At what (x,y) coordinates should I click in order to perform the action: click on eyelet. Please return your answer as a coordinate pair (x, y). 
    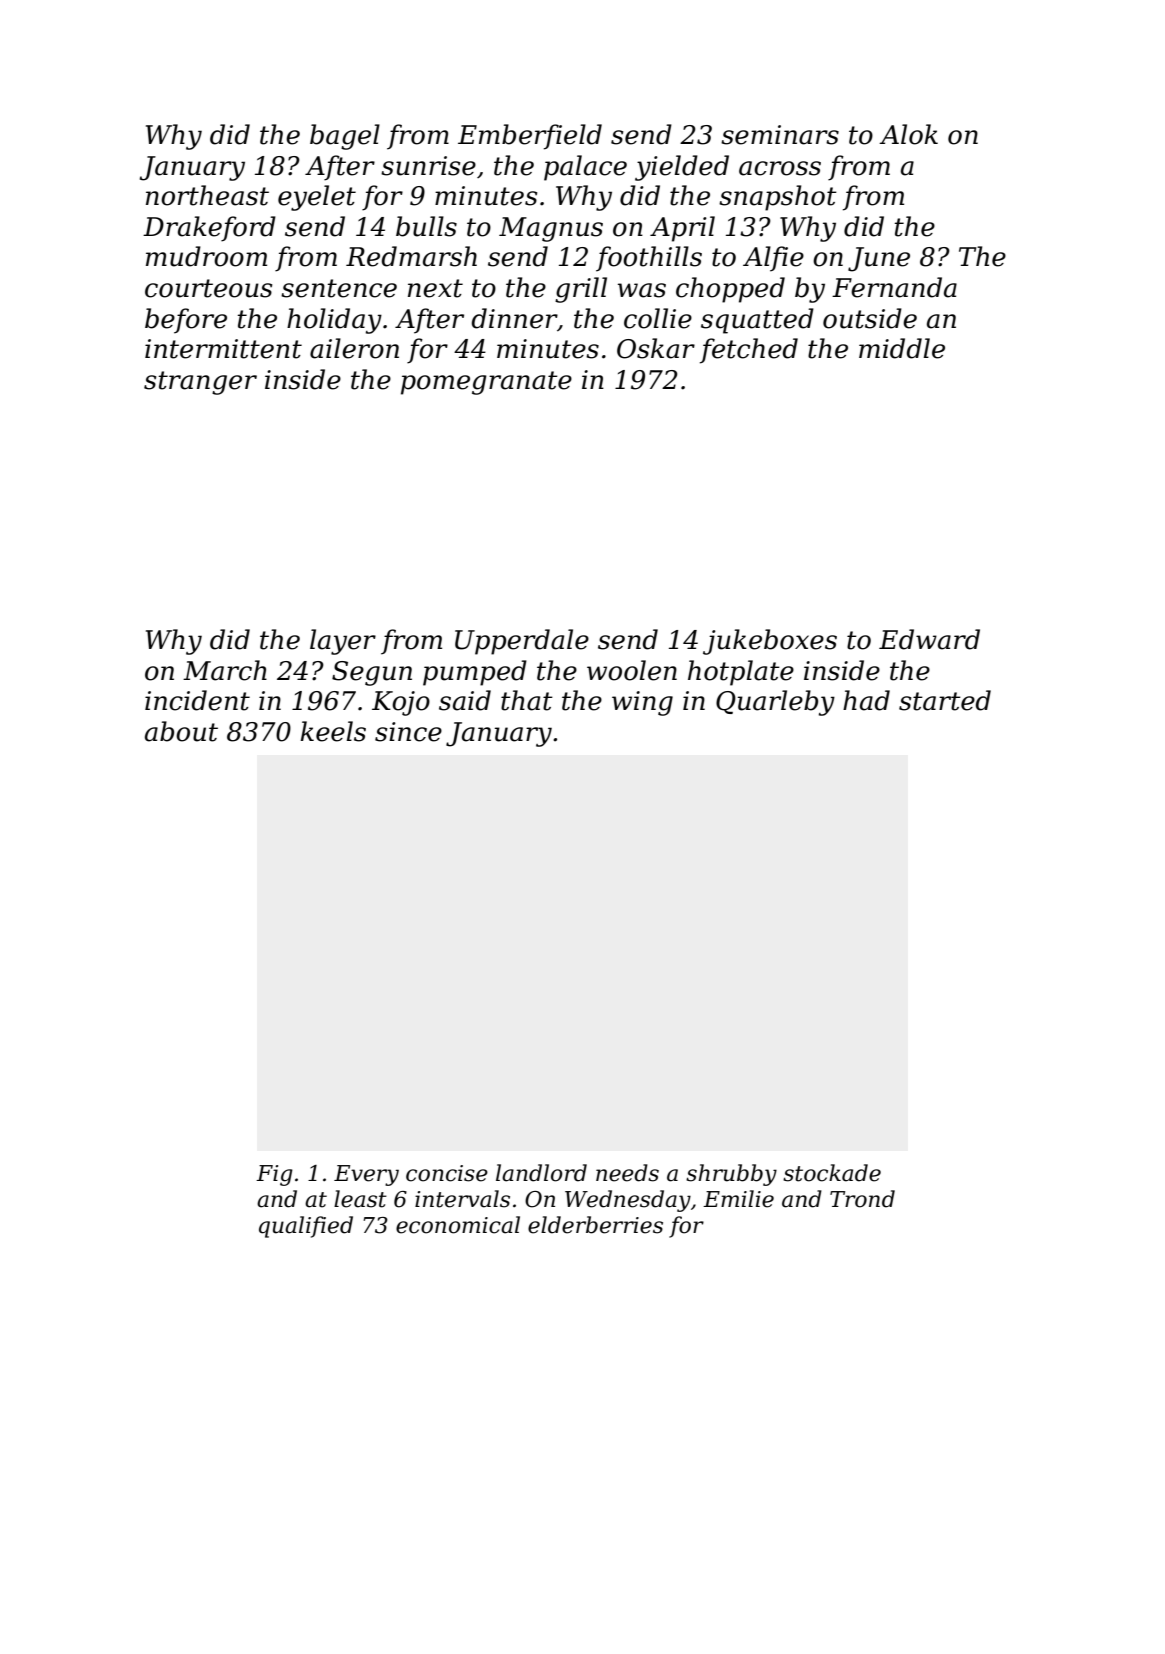
    Looking at the image, I should click on (317, 198).
